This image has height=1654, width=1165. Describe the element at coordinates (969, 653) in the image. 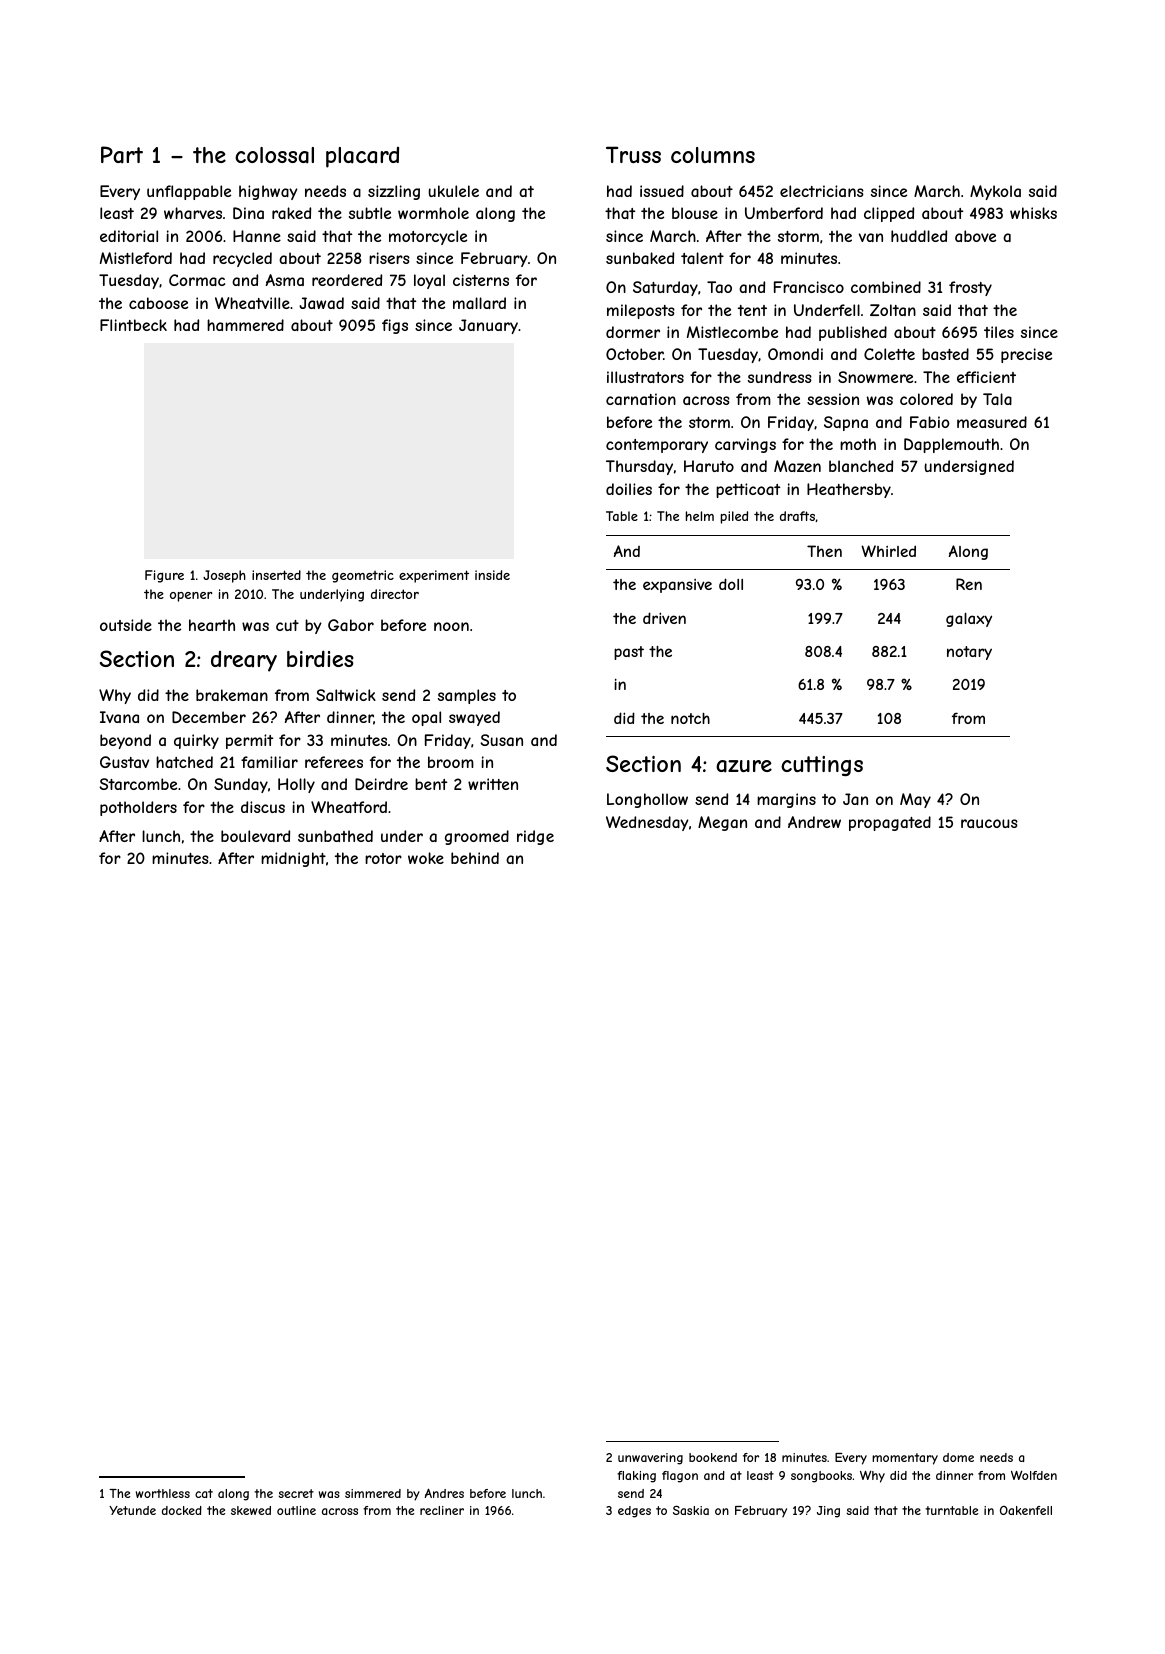

I see `notary` at that location.
